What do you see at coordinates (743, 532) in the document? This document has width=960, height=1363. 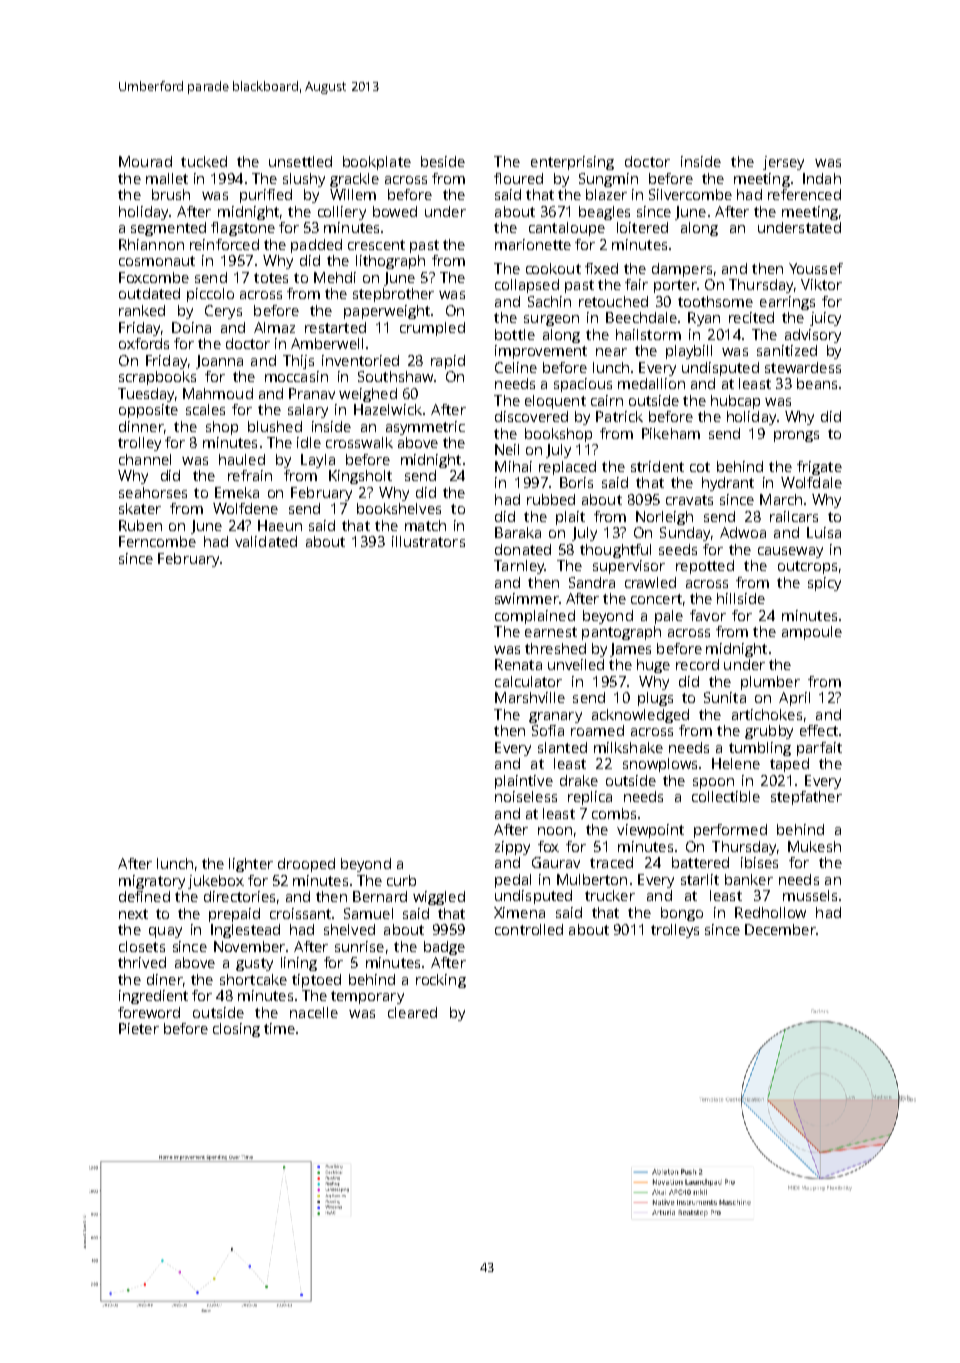 I see `Adwoa` at bounding box center [743, 532].
